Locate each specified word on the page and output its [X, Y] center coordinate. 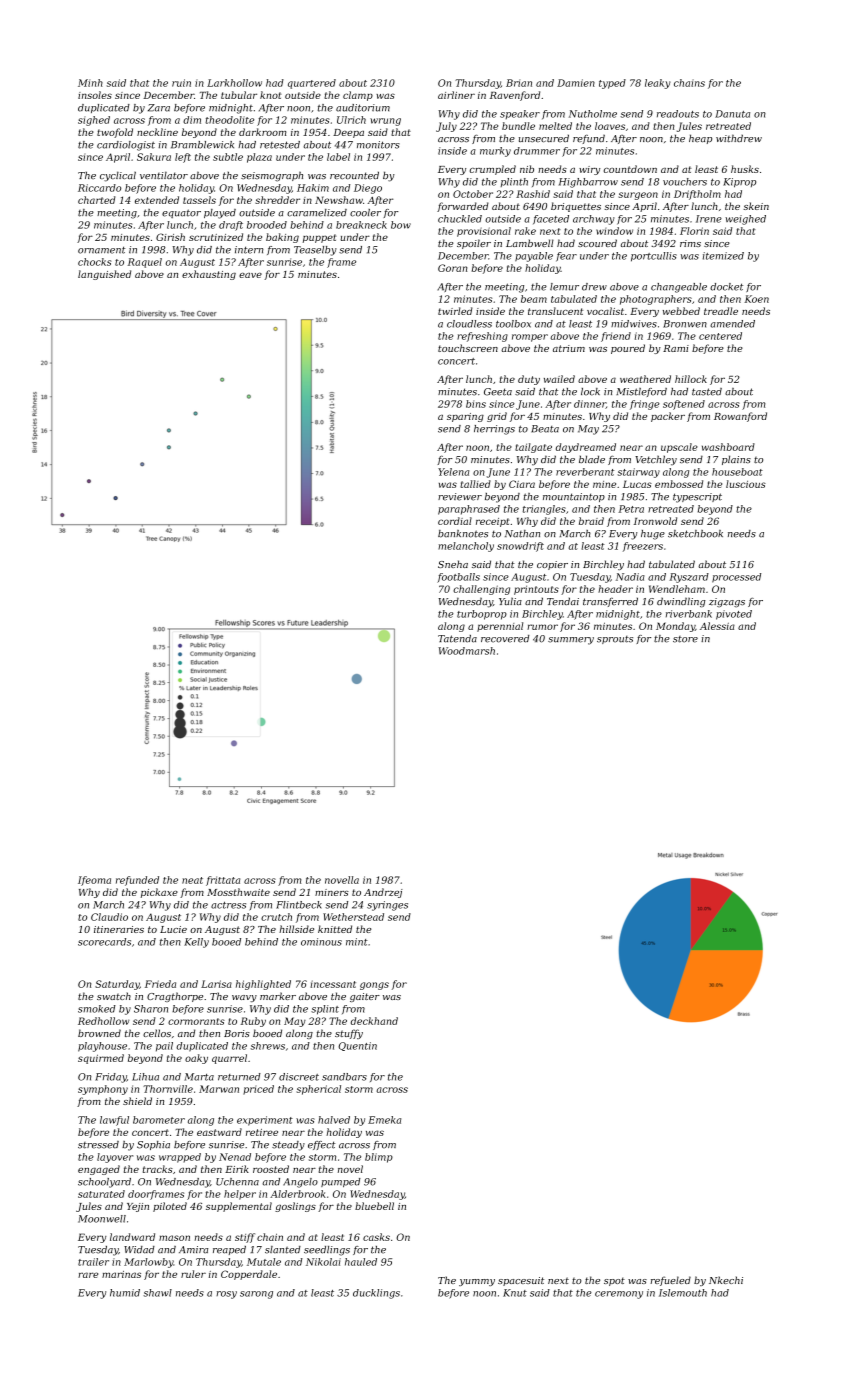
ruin [181, 83]
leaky [658, 84]
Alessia [717, 626]
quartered [312, 84]
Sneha [453, 564]
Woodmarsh [466, 651]
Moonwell [102, 1219]
